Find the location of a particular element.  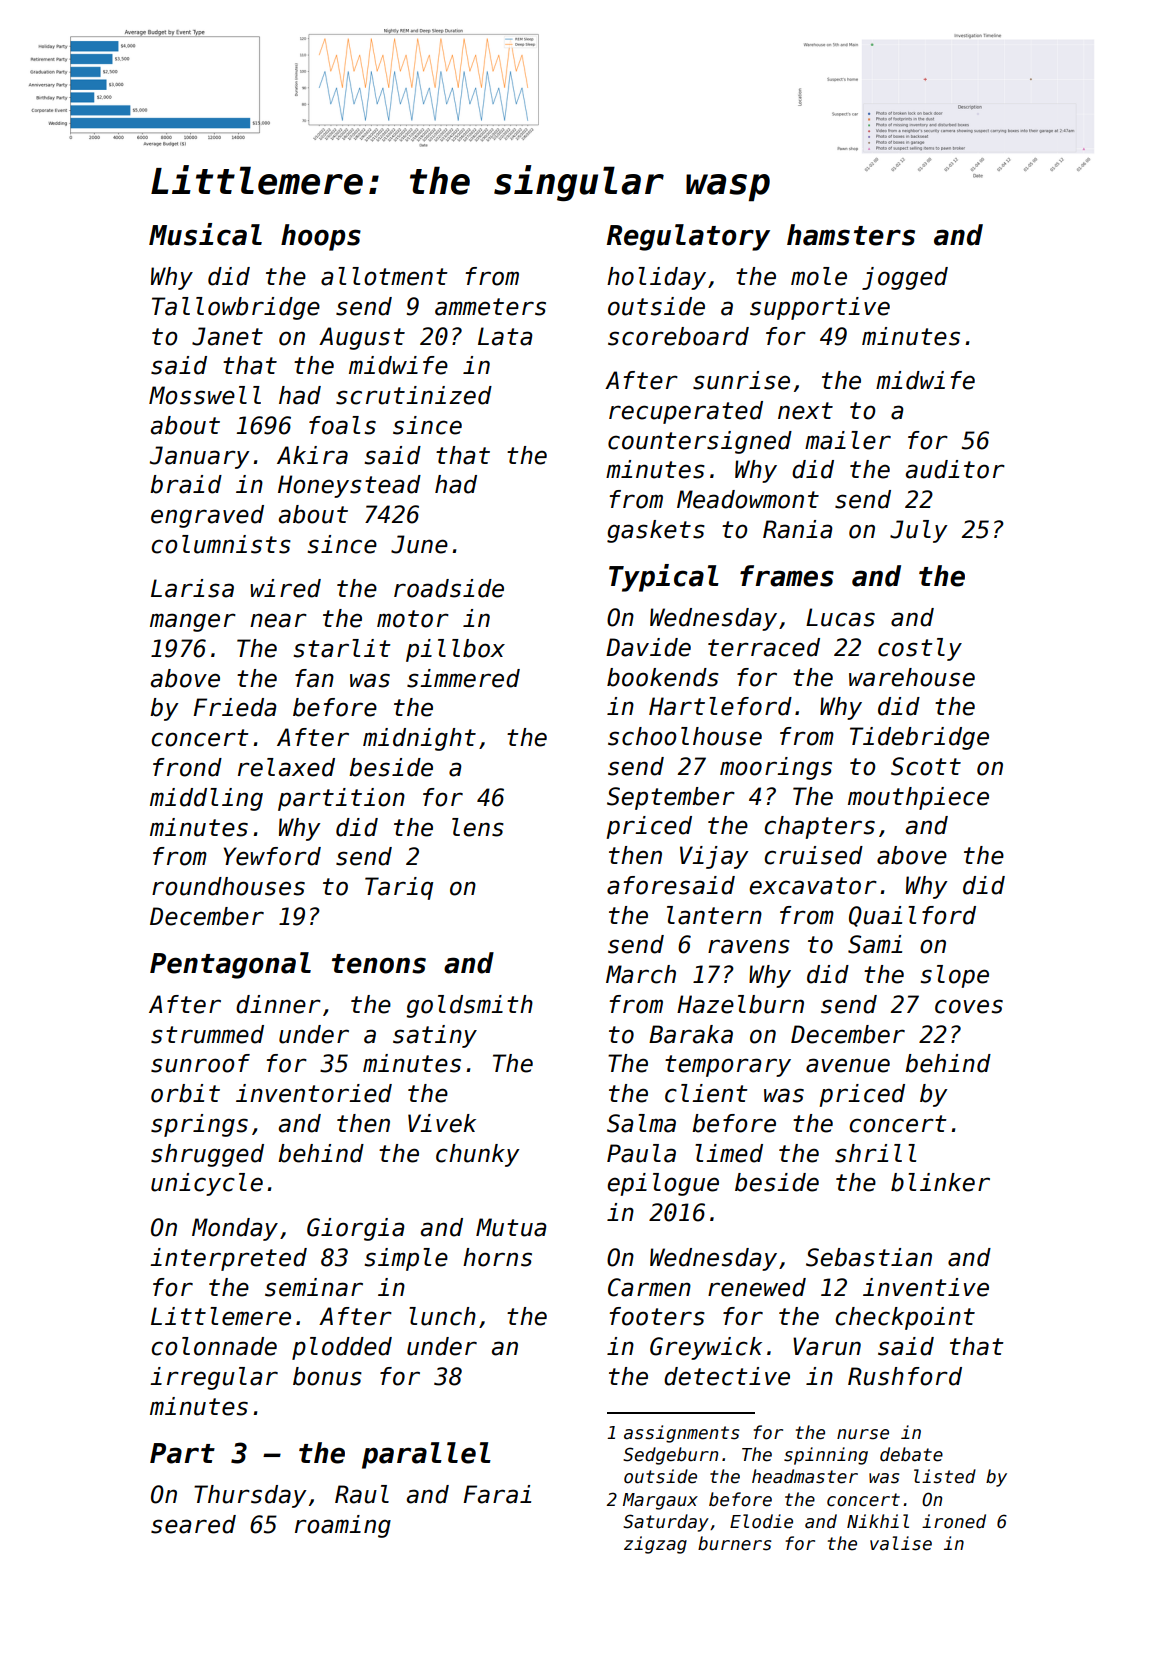

Regulatory is located at coordinates (688, 237).
